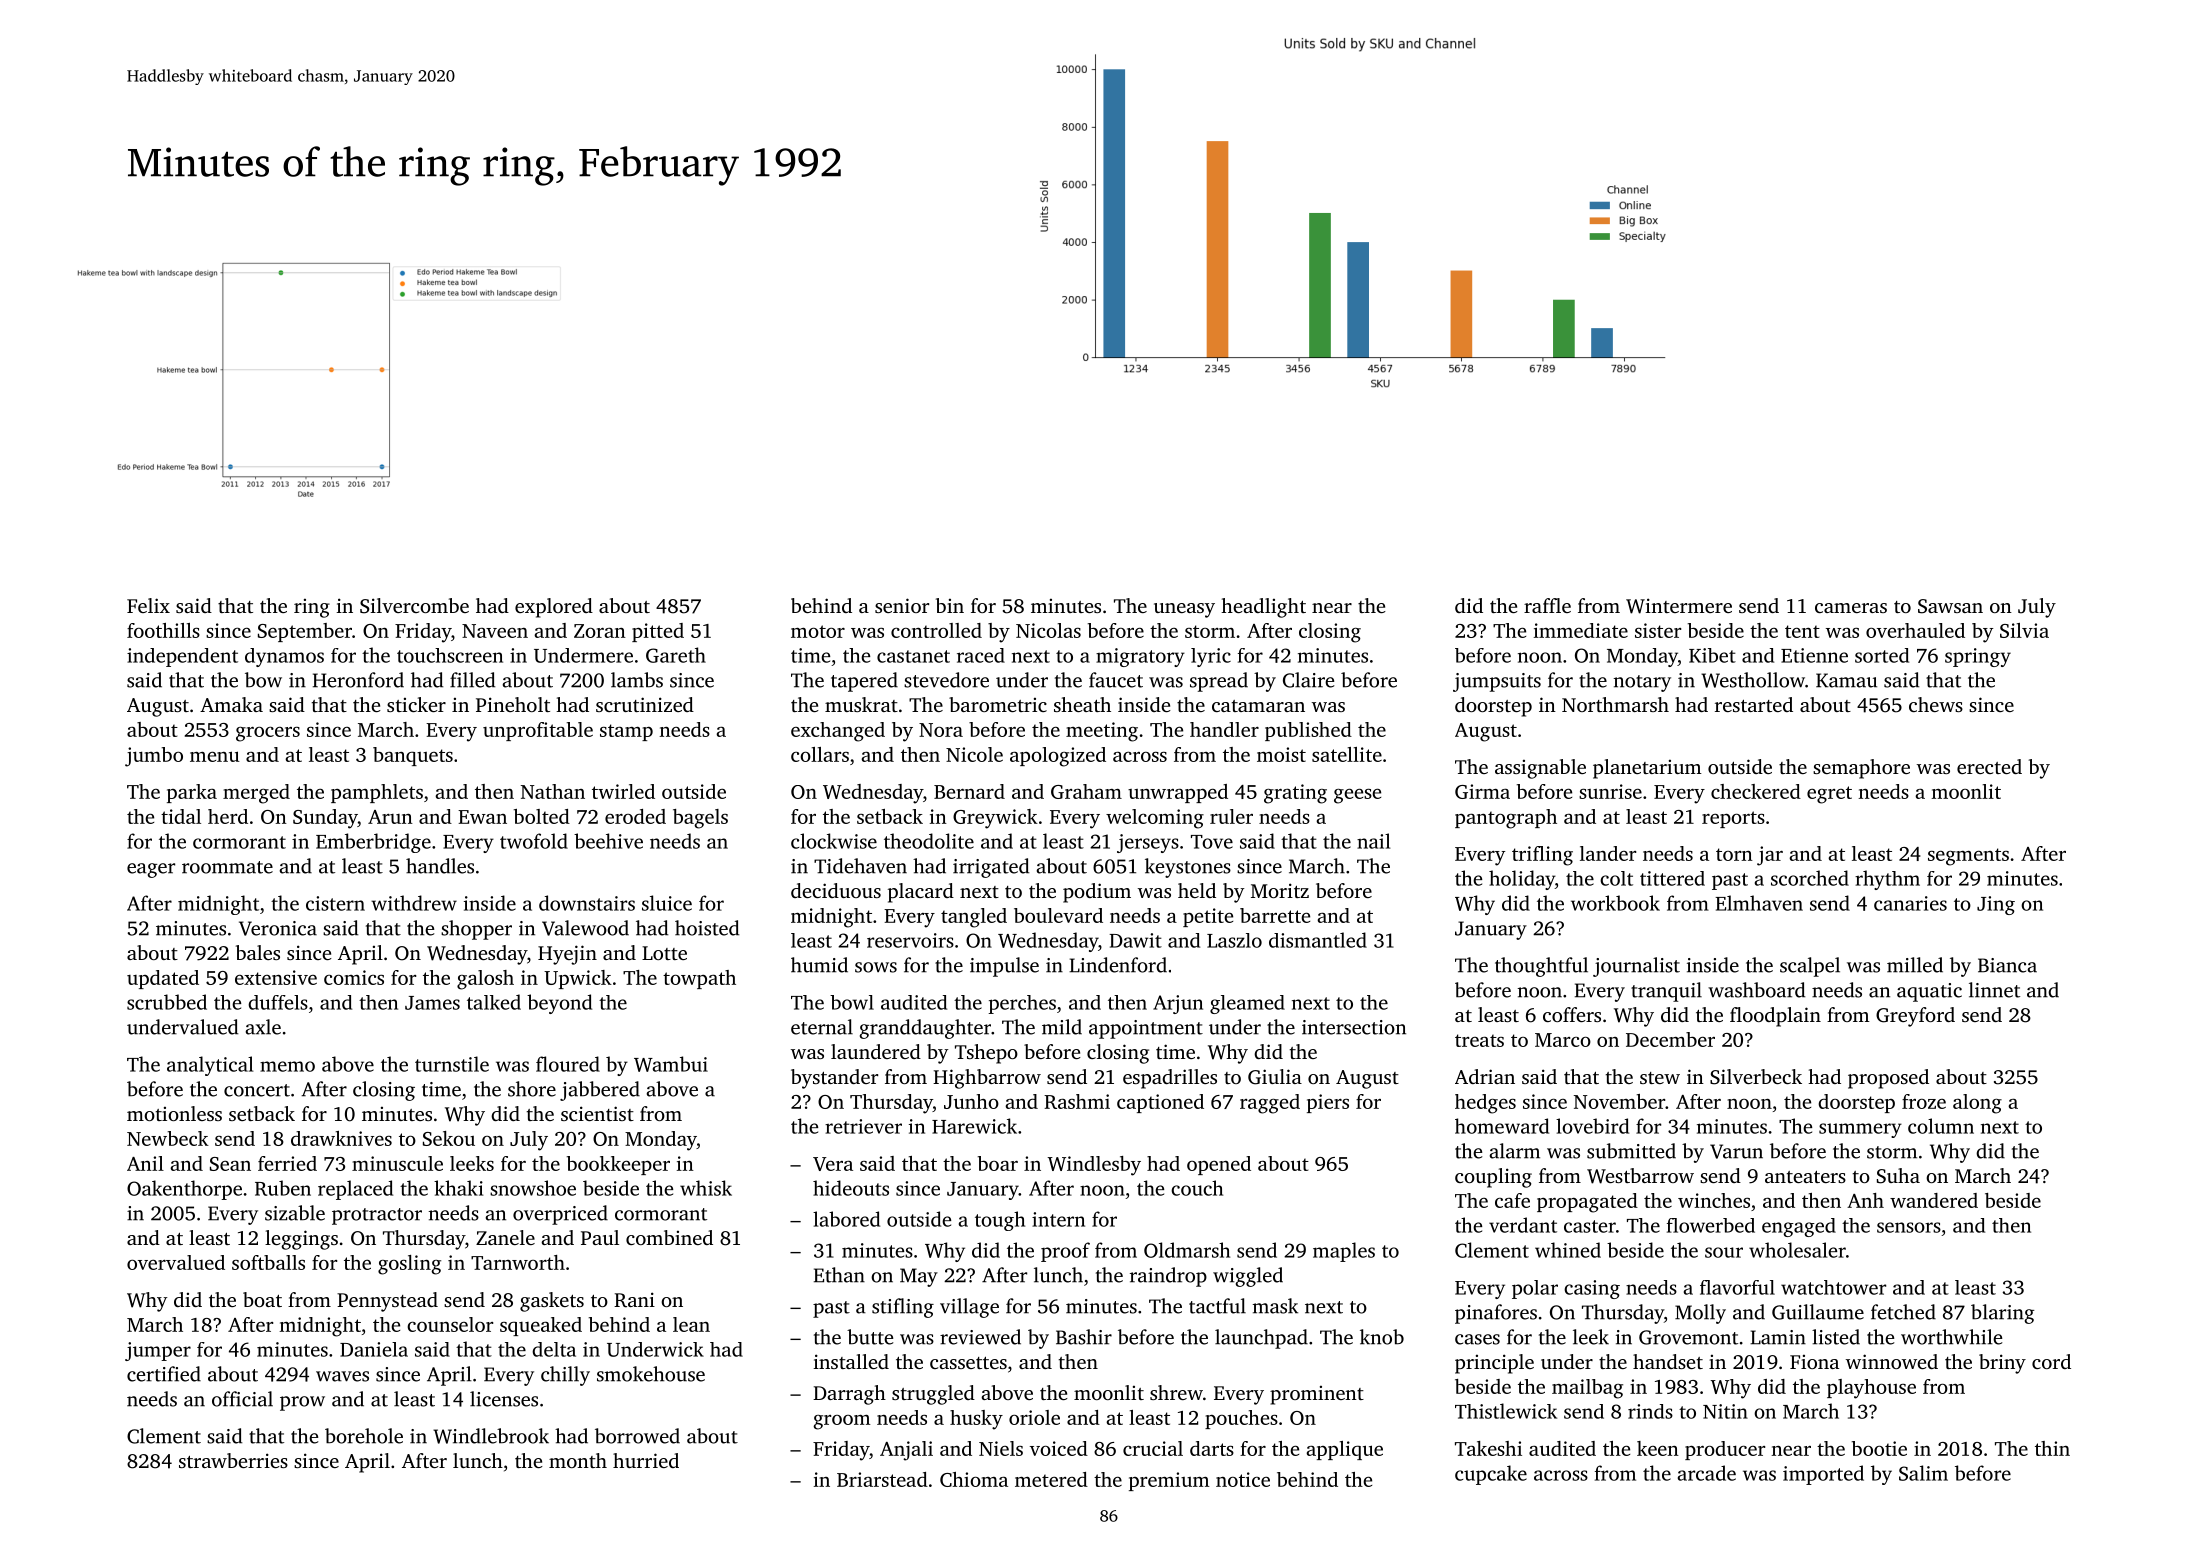 The image size is (2199, 1555). Describe the element at coordinates (554, 1349) in the screenshot. I see `delta` at that location.
